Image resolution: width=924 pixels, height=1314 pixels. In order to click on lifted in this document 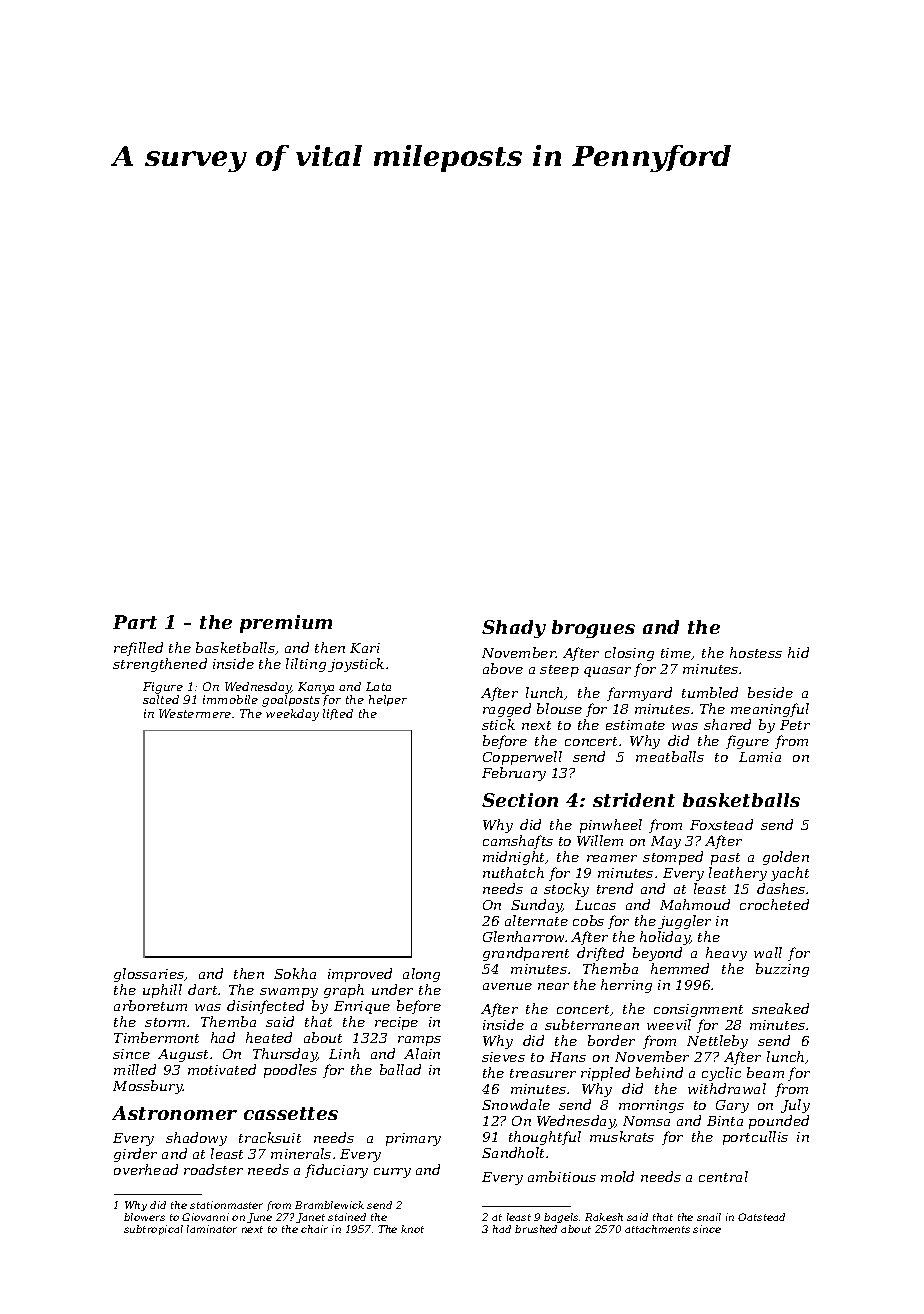, I will do `click(338, 714)`.
